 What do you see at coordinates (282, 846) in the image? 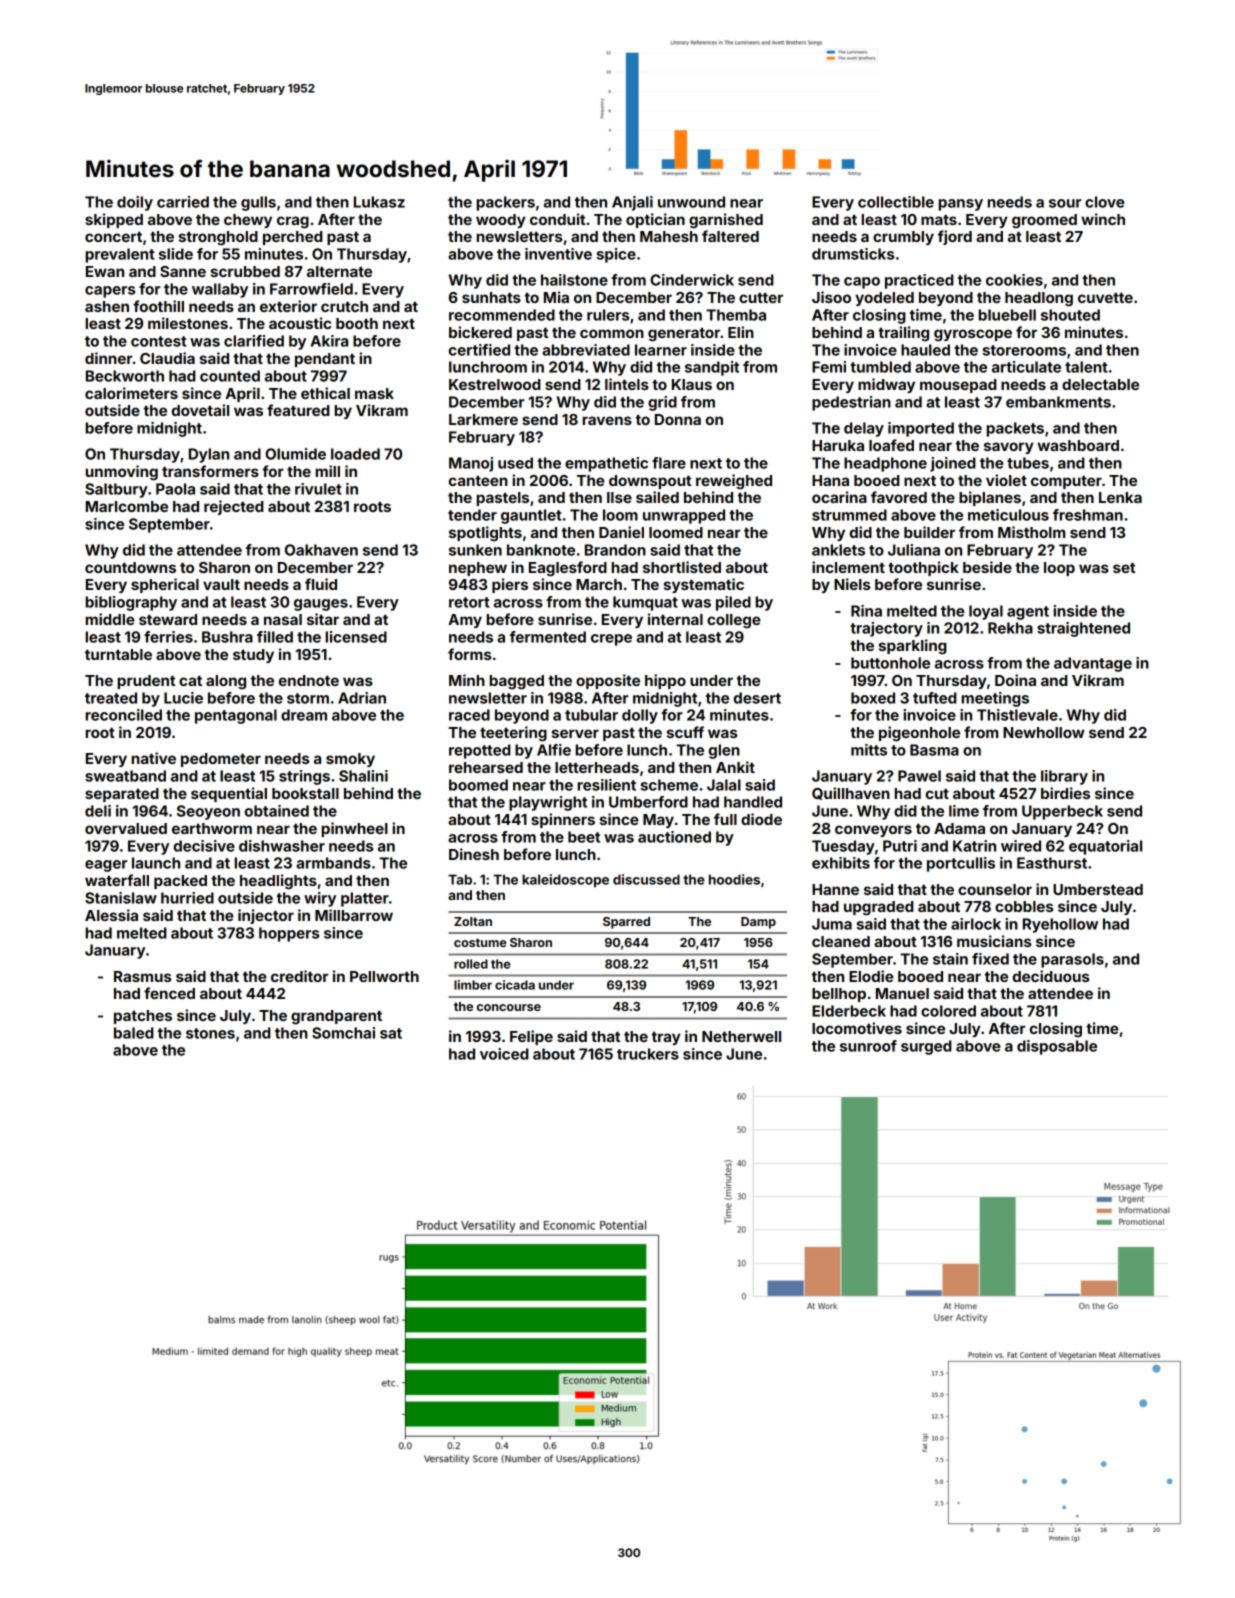
I see `dishwasher` at bounding box center [282, 846].
